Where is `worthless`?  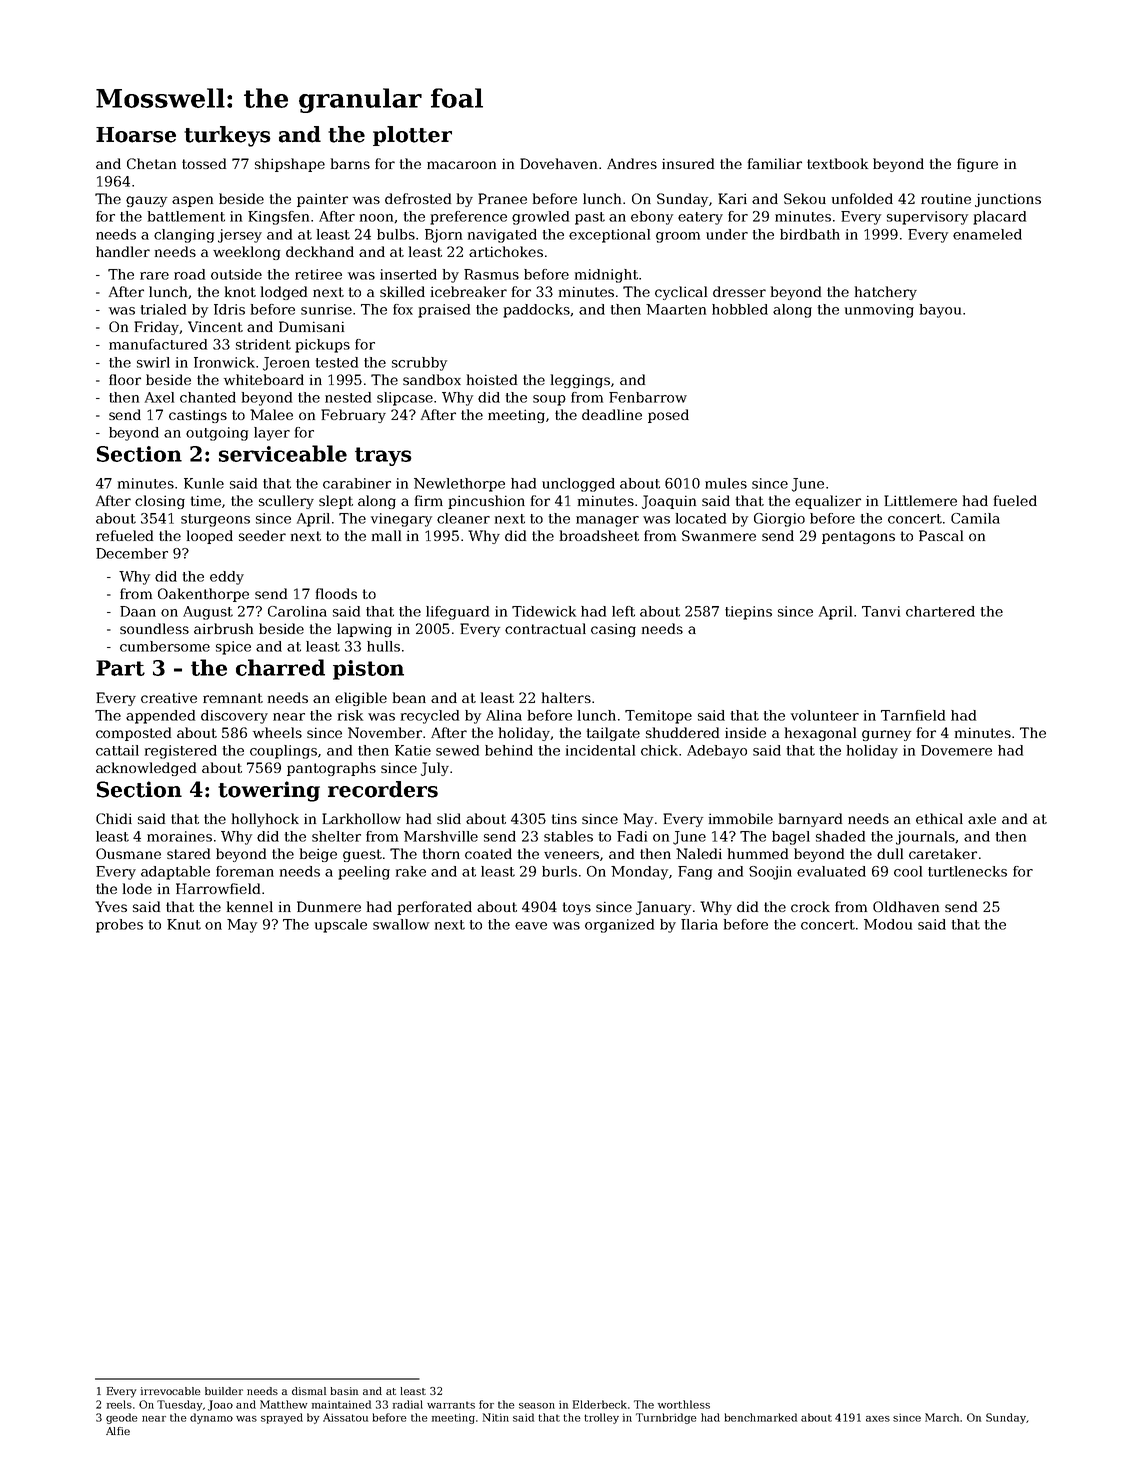 worthless is located at coordinates (684, 1404).
